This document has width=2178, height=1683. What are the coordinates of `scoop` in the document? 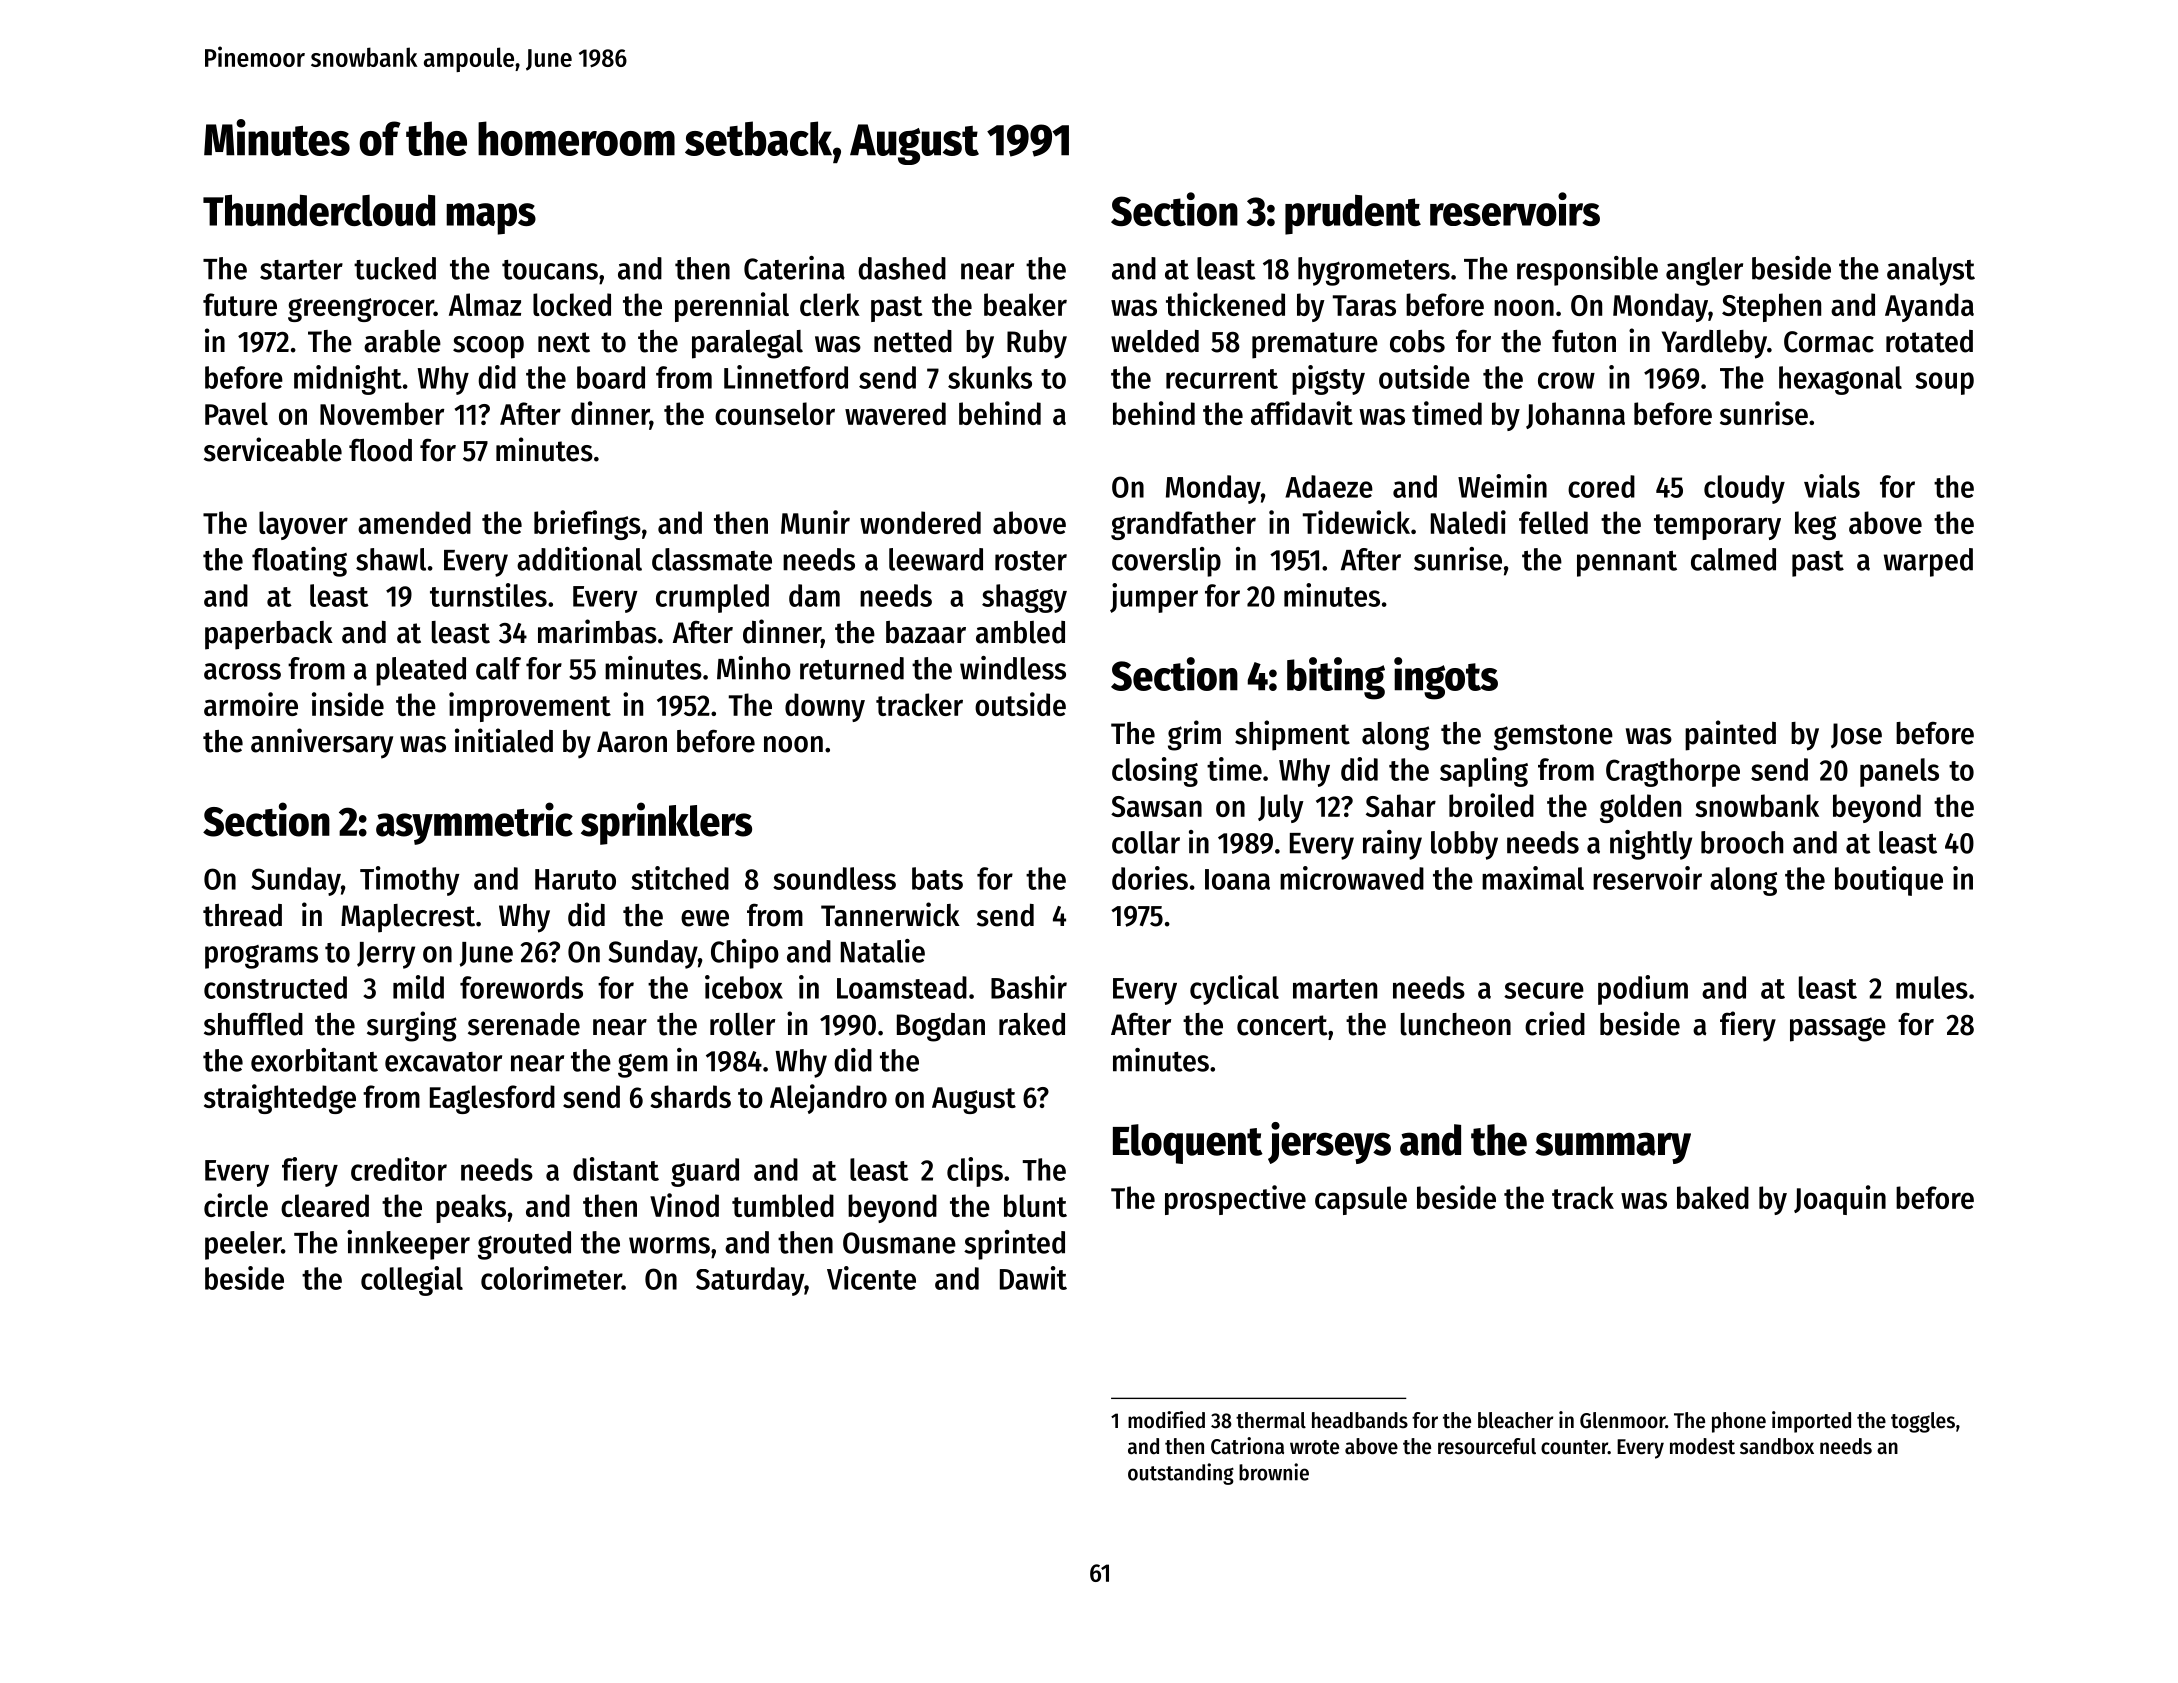 It's located at (488, 347).
